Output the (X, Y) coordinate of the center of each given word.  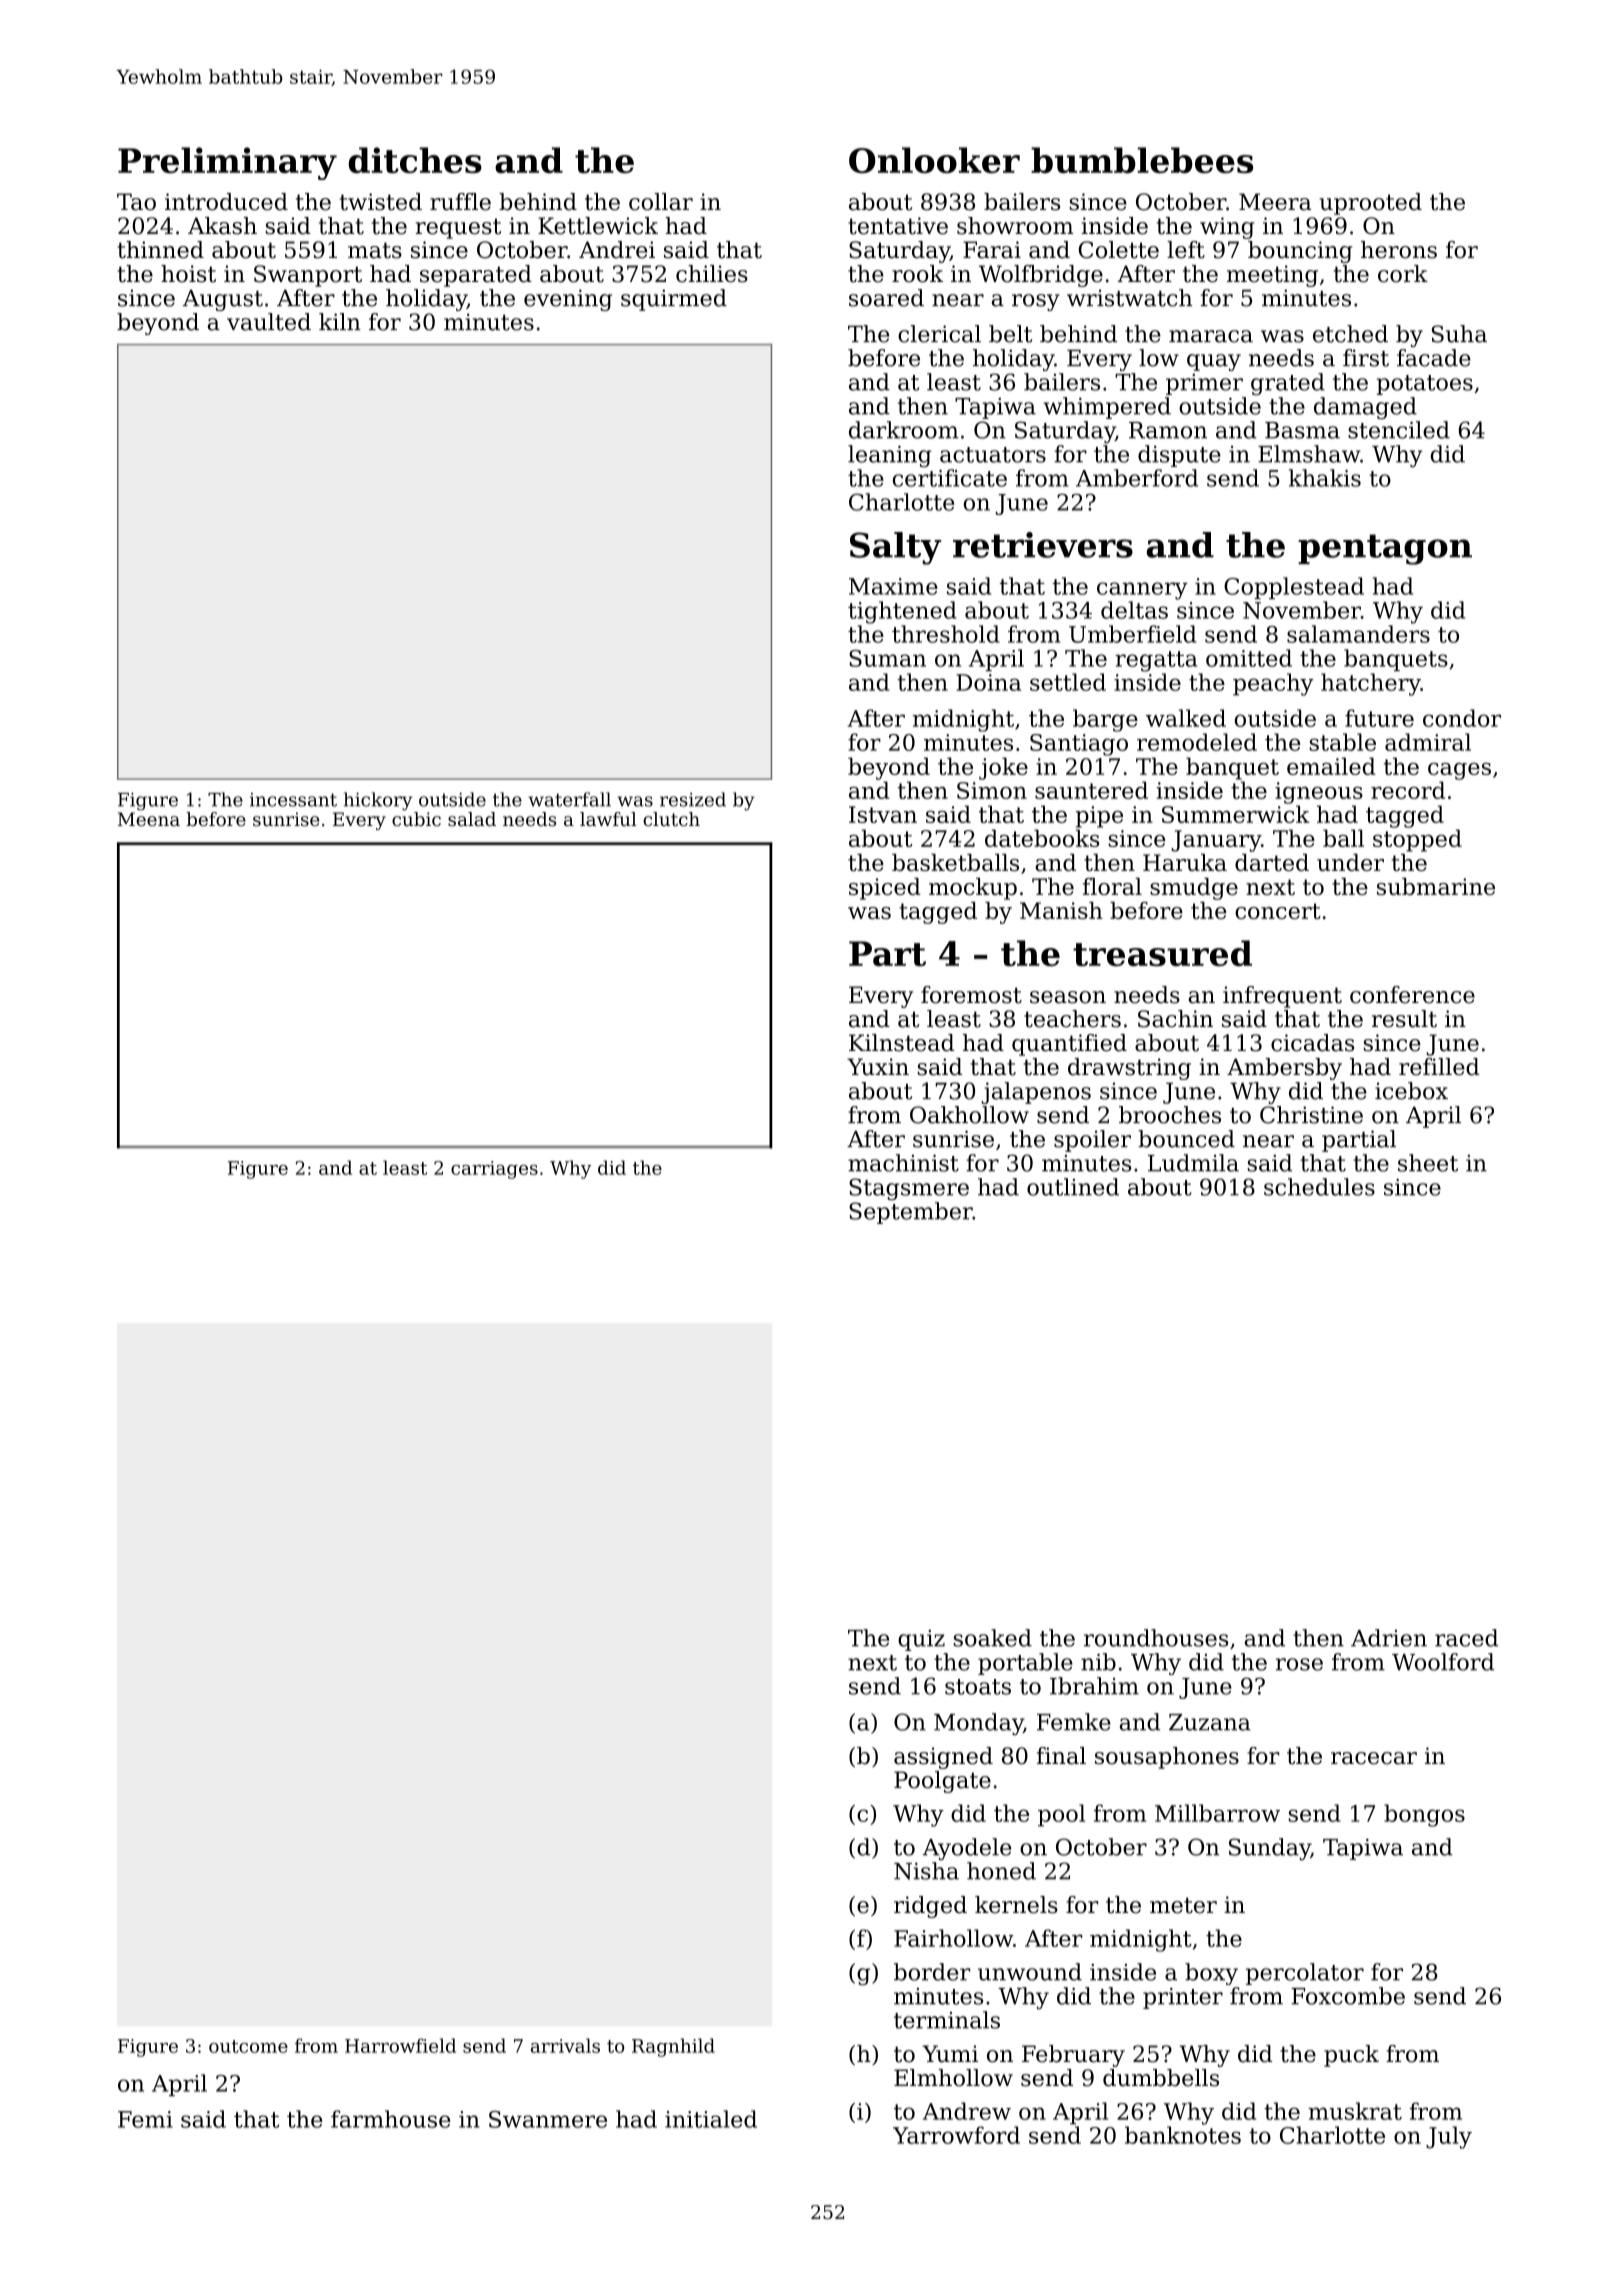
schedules (1319, 1187)
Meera (1275, 202)
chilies (712, 274)
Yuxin (878, 1067)
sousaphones (1167, 1758)
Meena (149, 819)
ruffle (460, 202)
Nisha (926, 1871)
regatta (1156, 661)
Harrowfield (400, 2045)
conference (1412, 995)
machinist (903, 1163)
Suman (887, 658)
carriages (494, 1170)
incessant (293, 800)
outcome (248, 2046)
